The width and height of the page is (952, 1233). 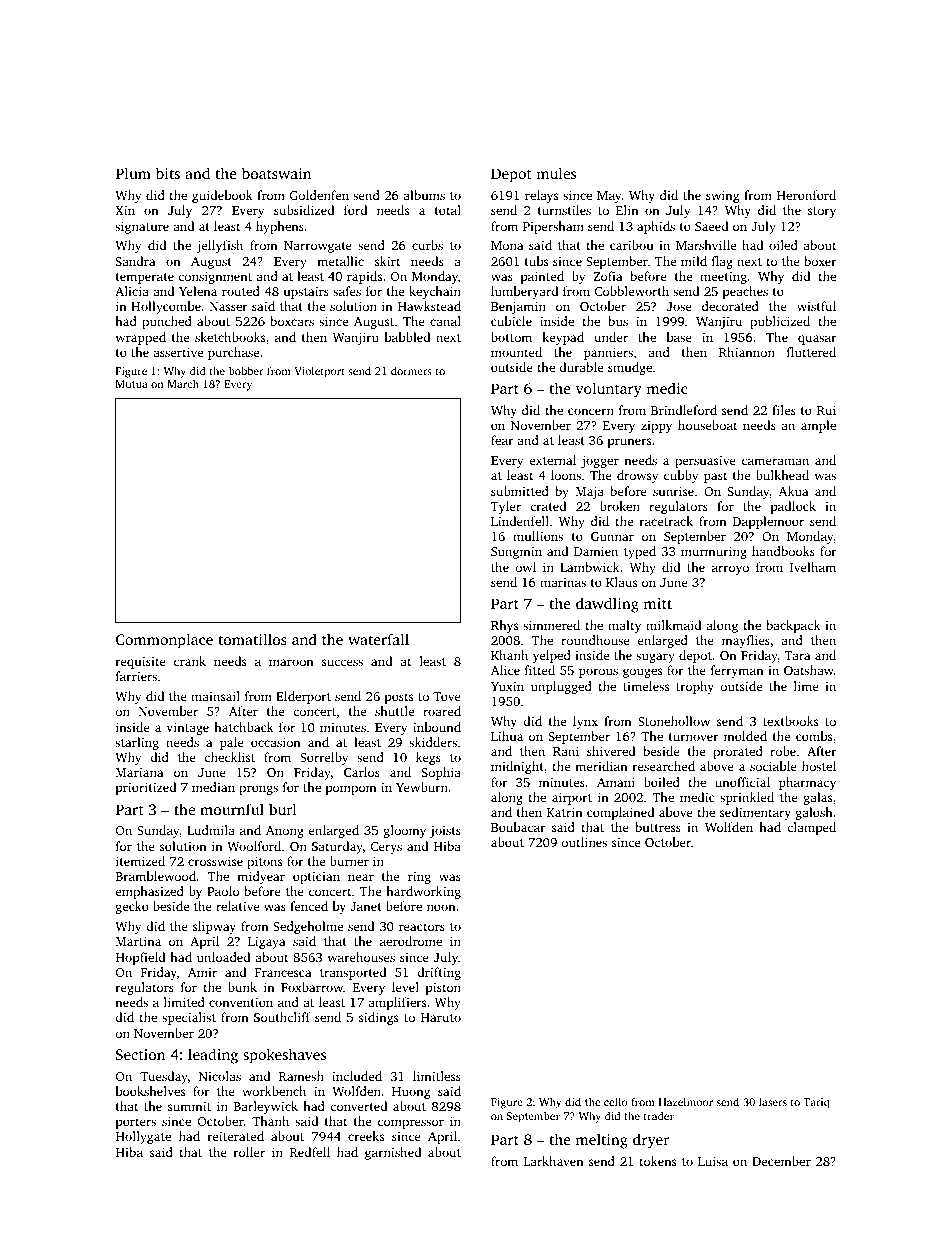 What do you see at coordinates (822, 212) in the page?
I see `story` at bounding box center [822, 212].
